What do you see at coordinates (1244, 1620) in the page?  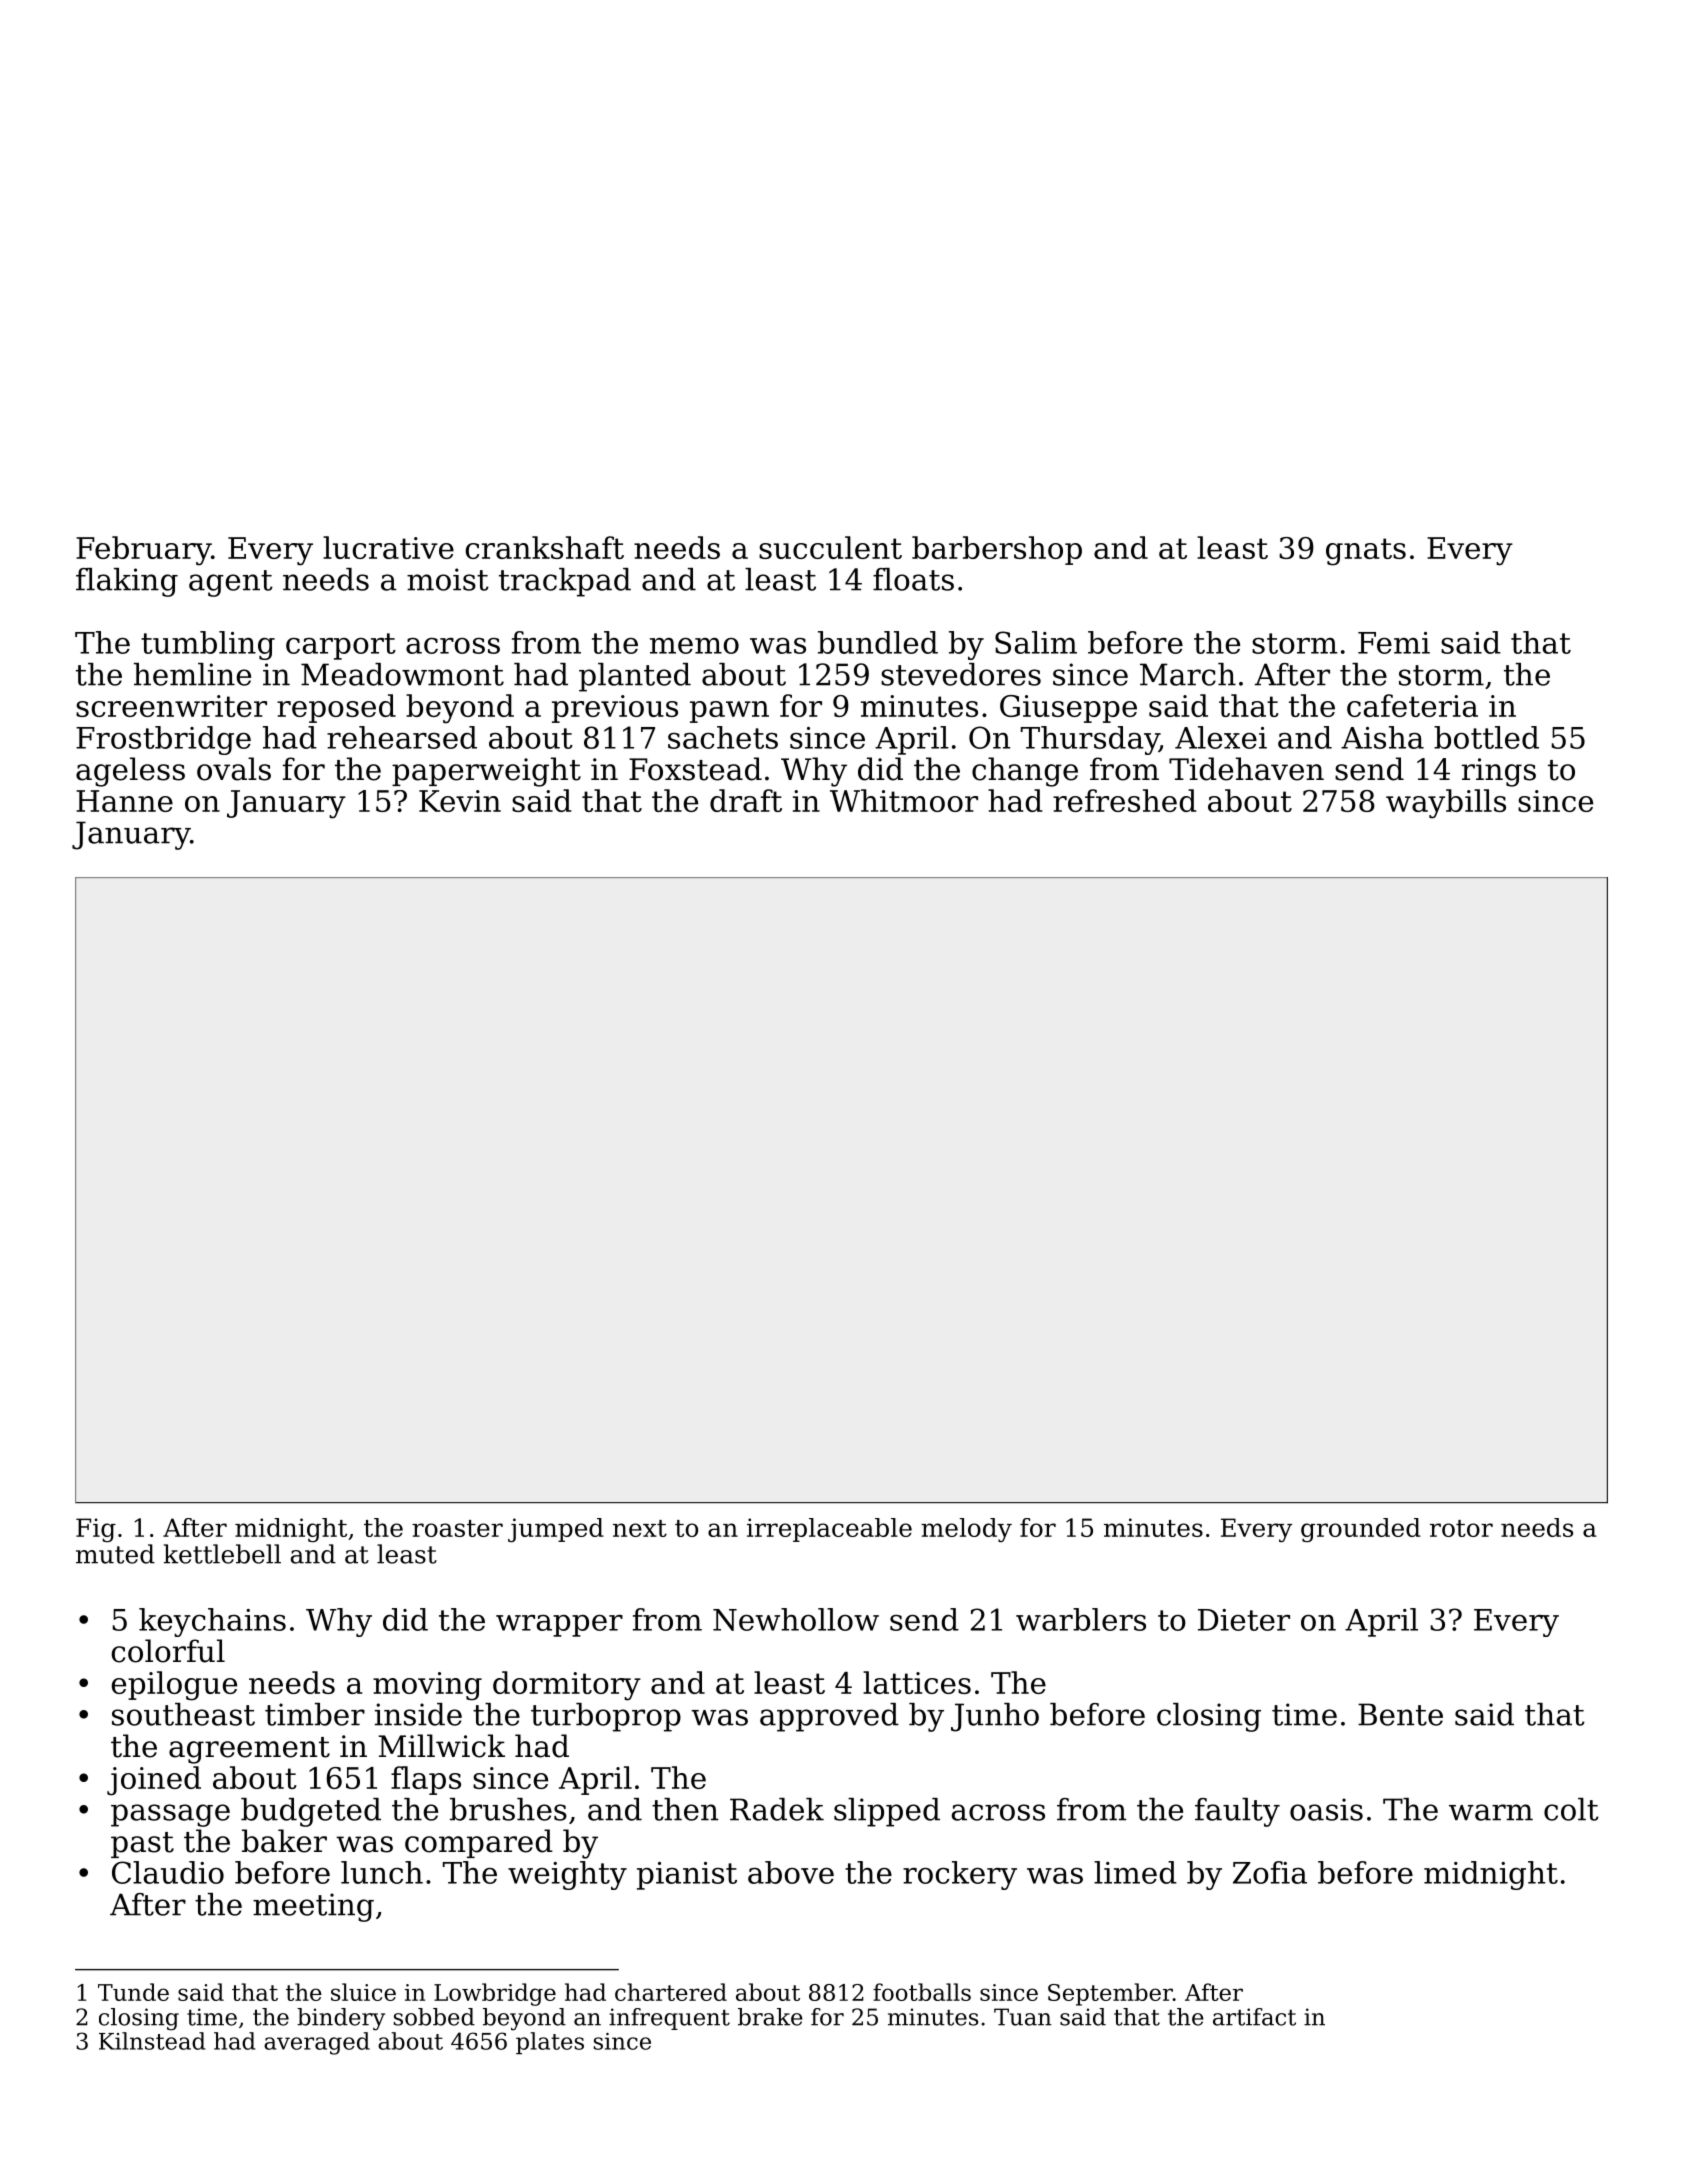 I see `Dieter` at bounding box center [1244, 1620].
